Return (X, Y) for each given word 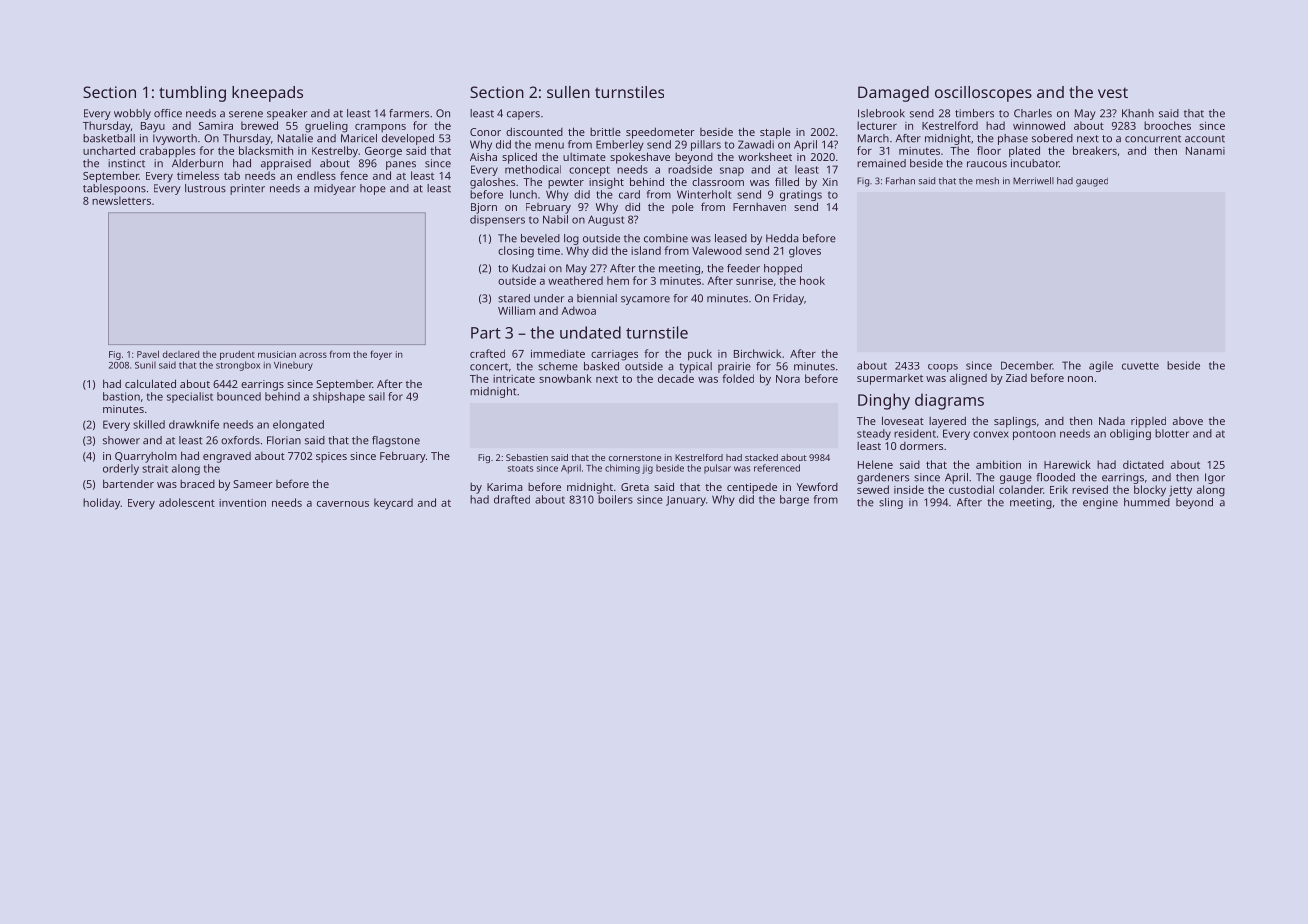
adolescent (187, 502)
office (168, 113)
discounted (534, 131)
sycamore (645, 300)
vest (1113, 92)
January (686, 501)
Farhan (900, 181)
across (313, 355)
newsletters (121, 200)
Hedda (782, 238)
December (1027, 365)
